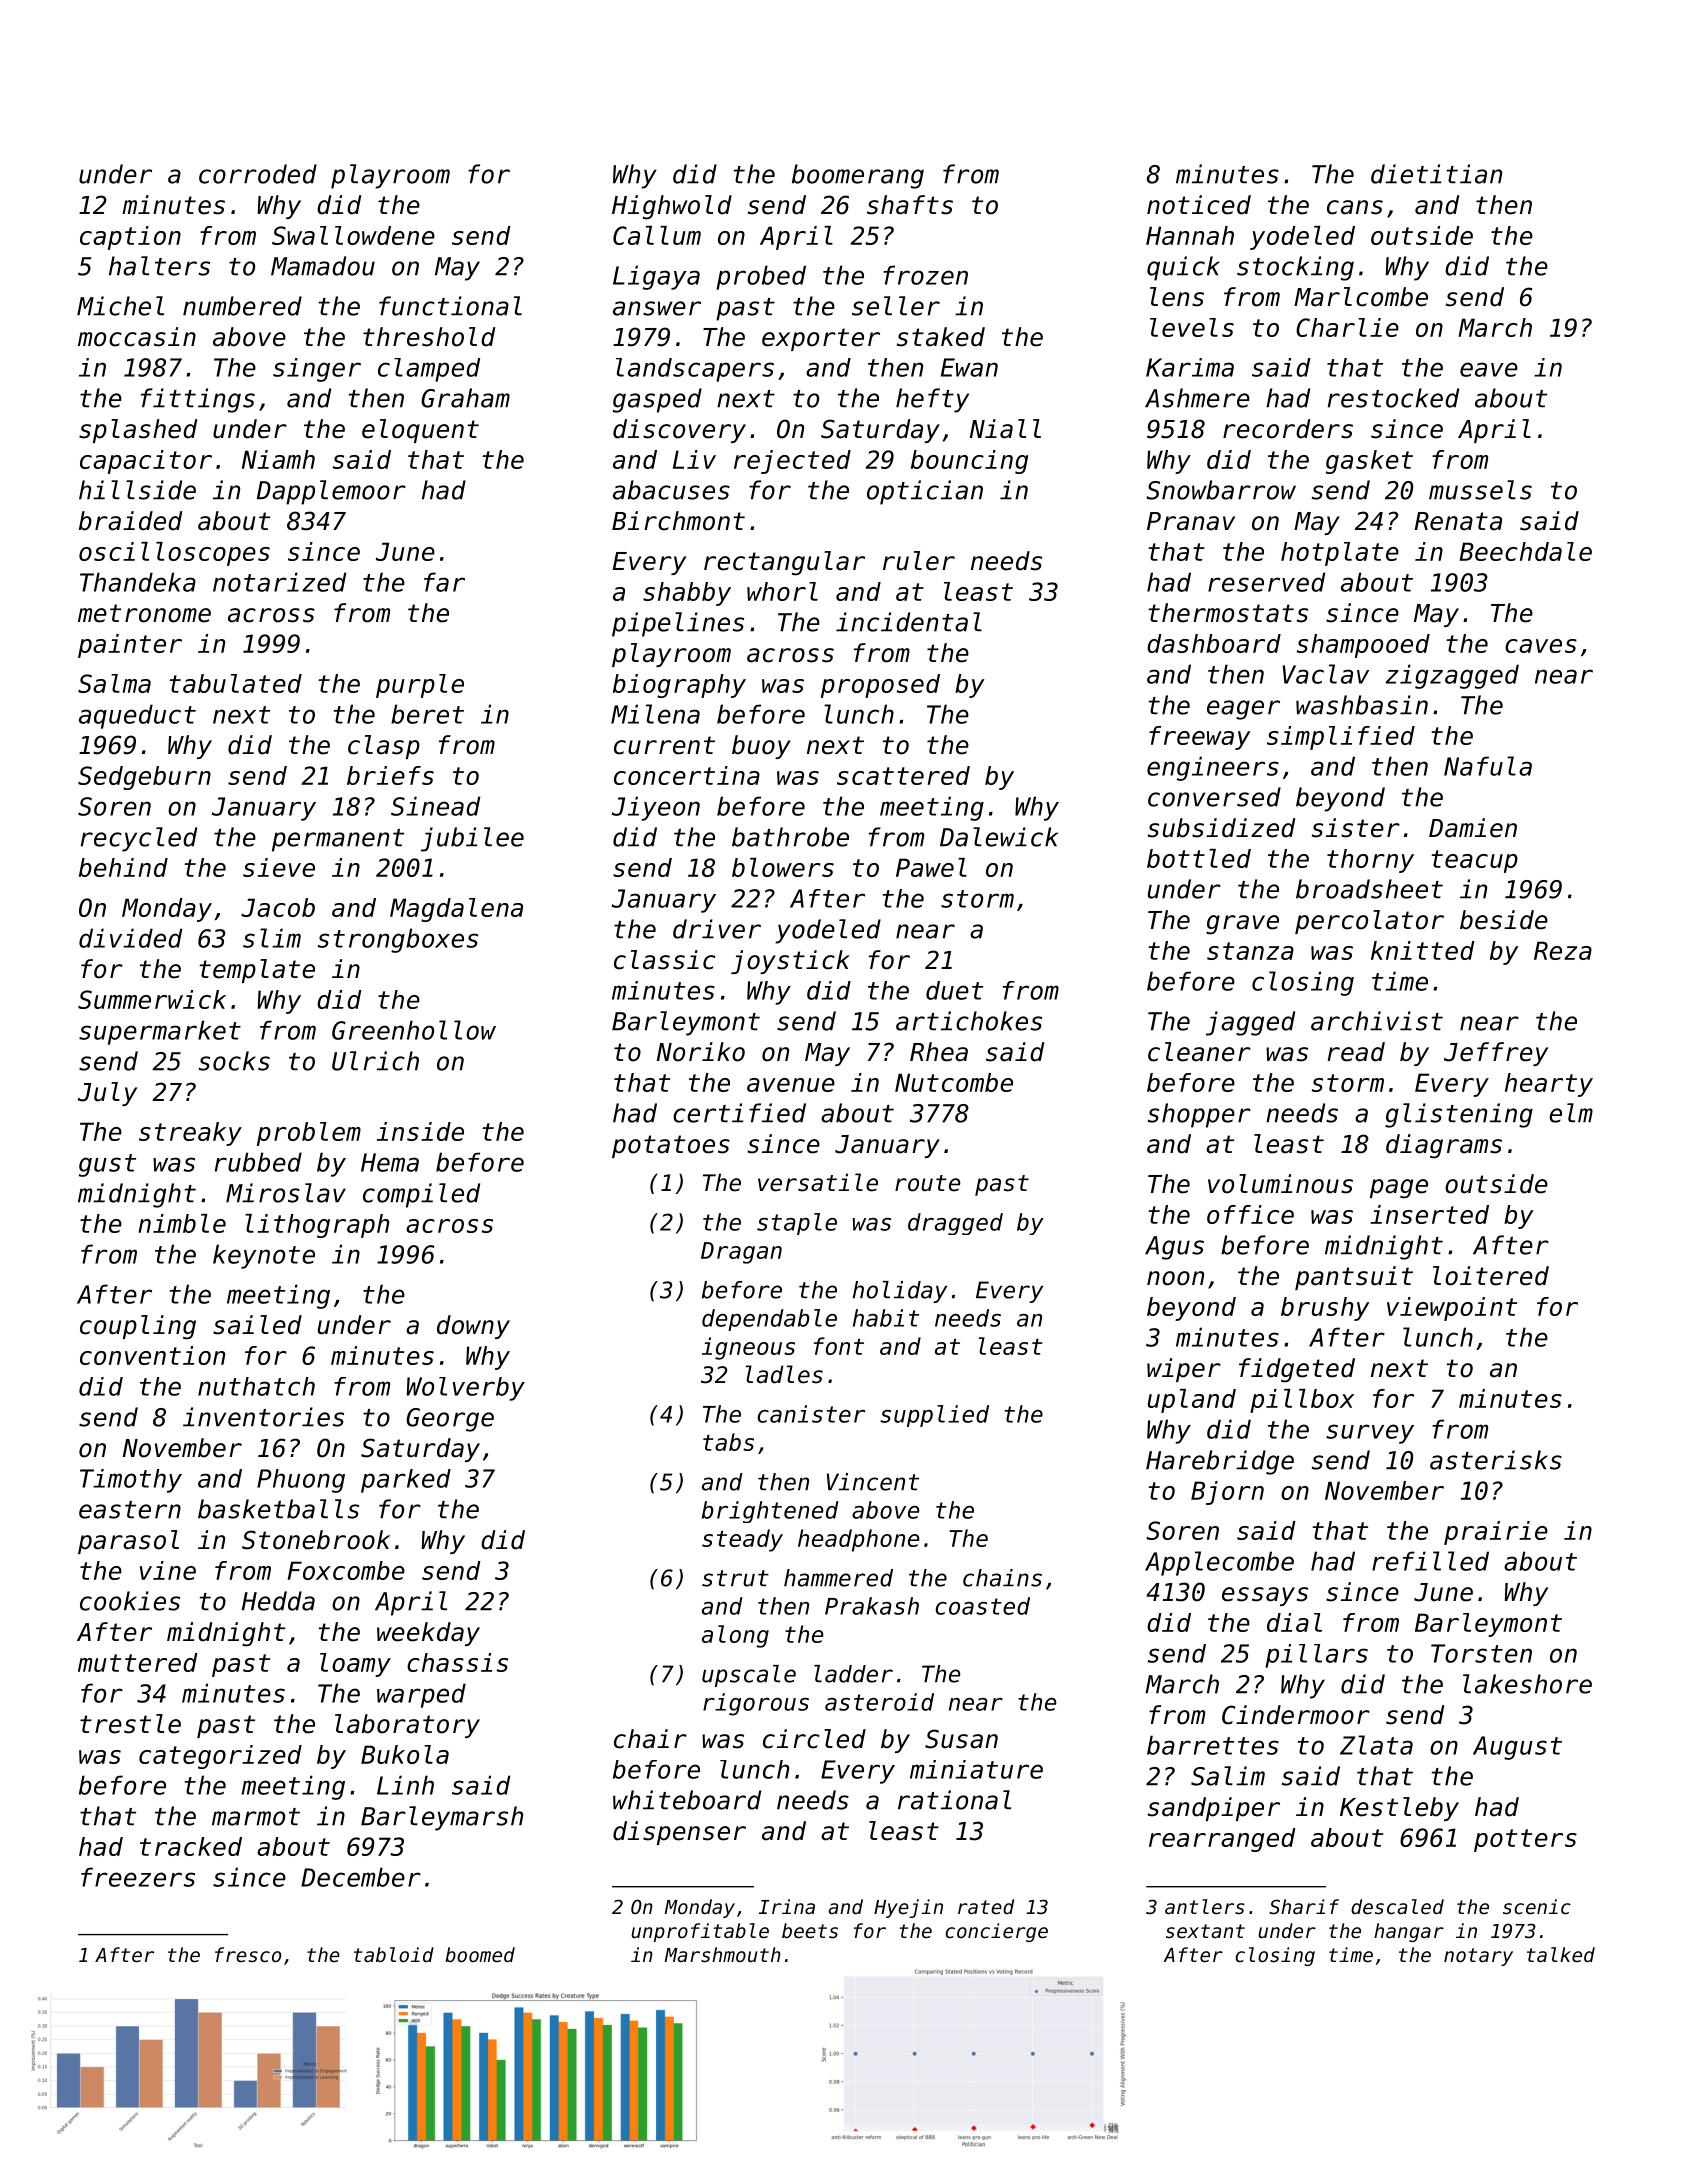 Image resolution: width=1683 pixels, height=2178 pixels. What do you see at coordinates (384, 747) in the image?
I see `clasp` at bounding box center [384, 747].
